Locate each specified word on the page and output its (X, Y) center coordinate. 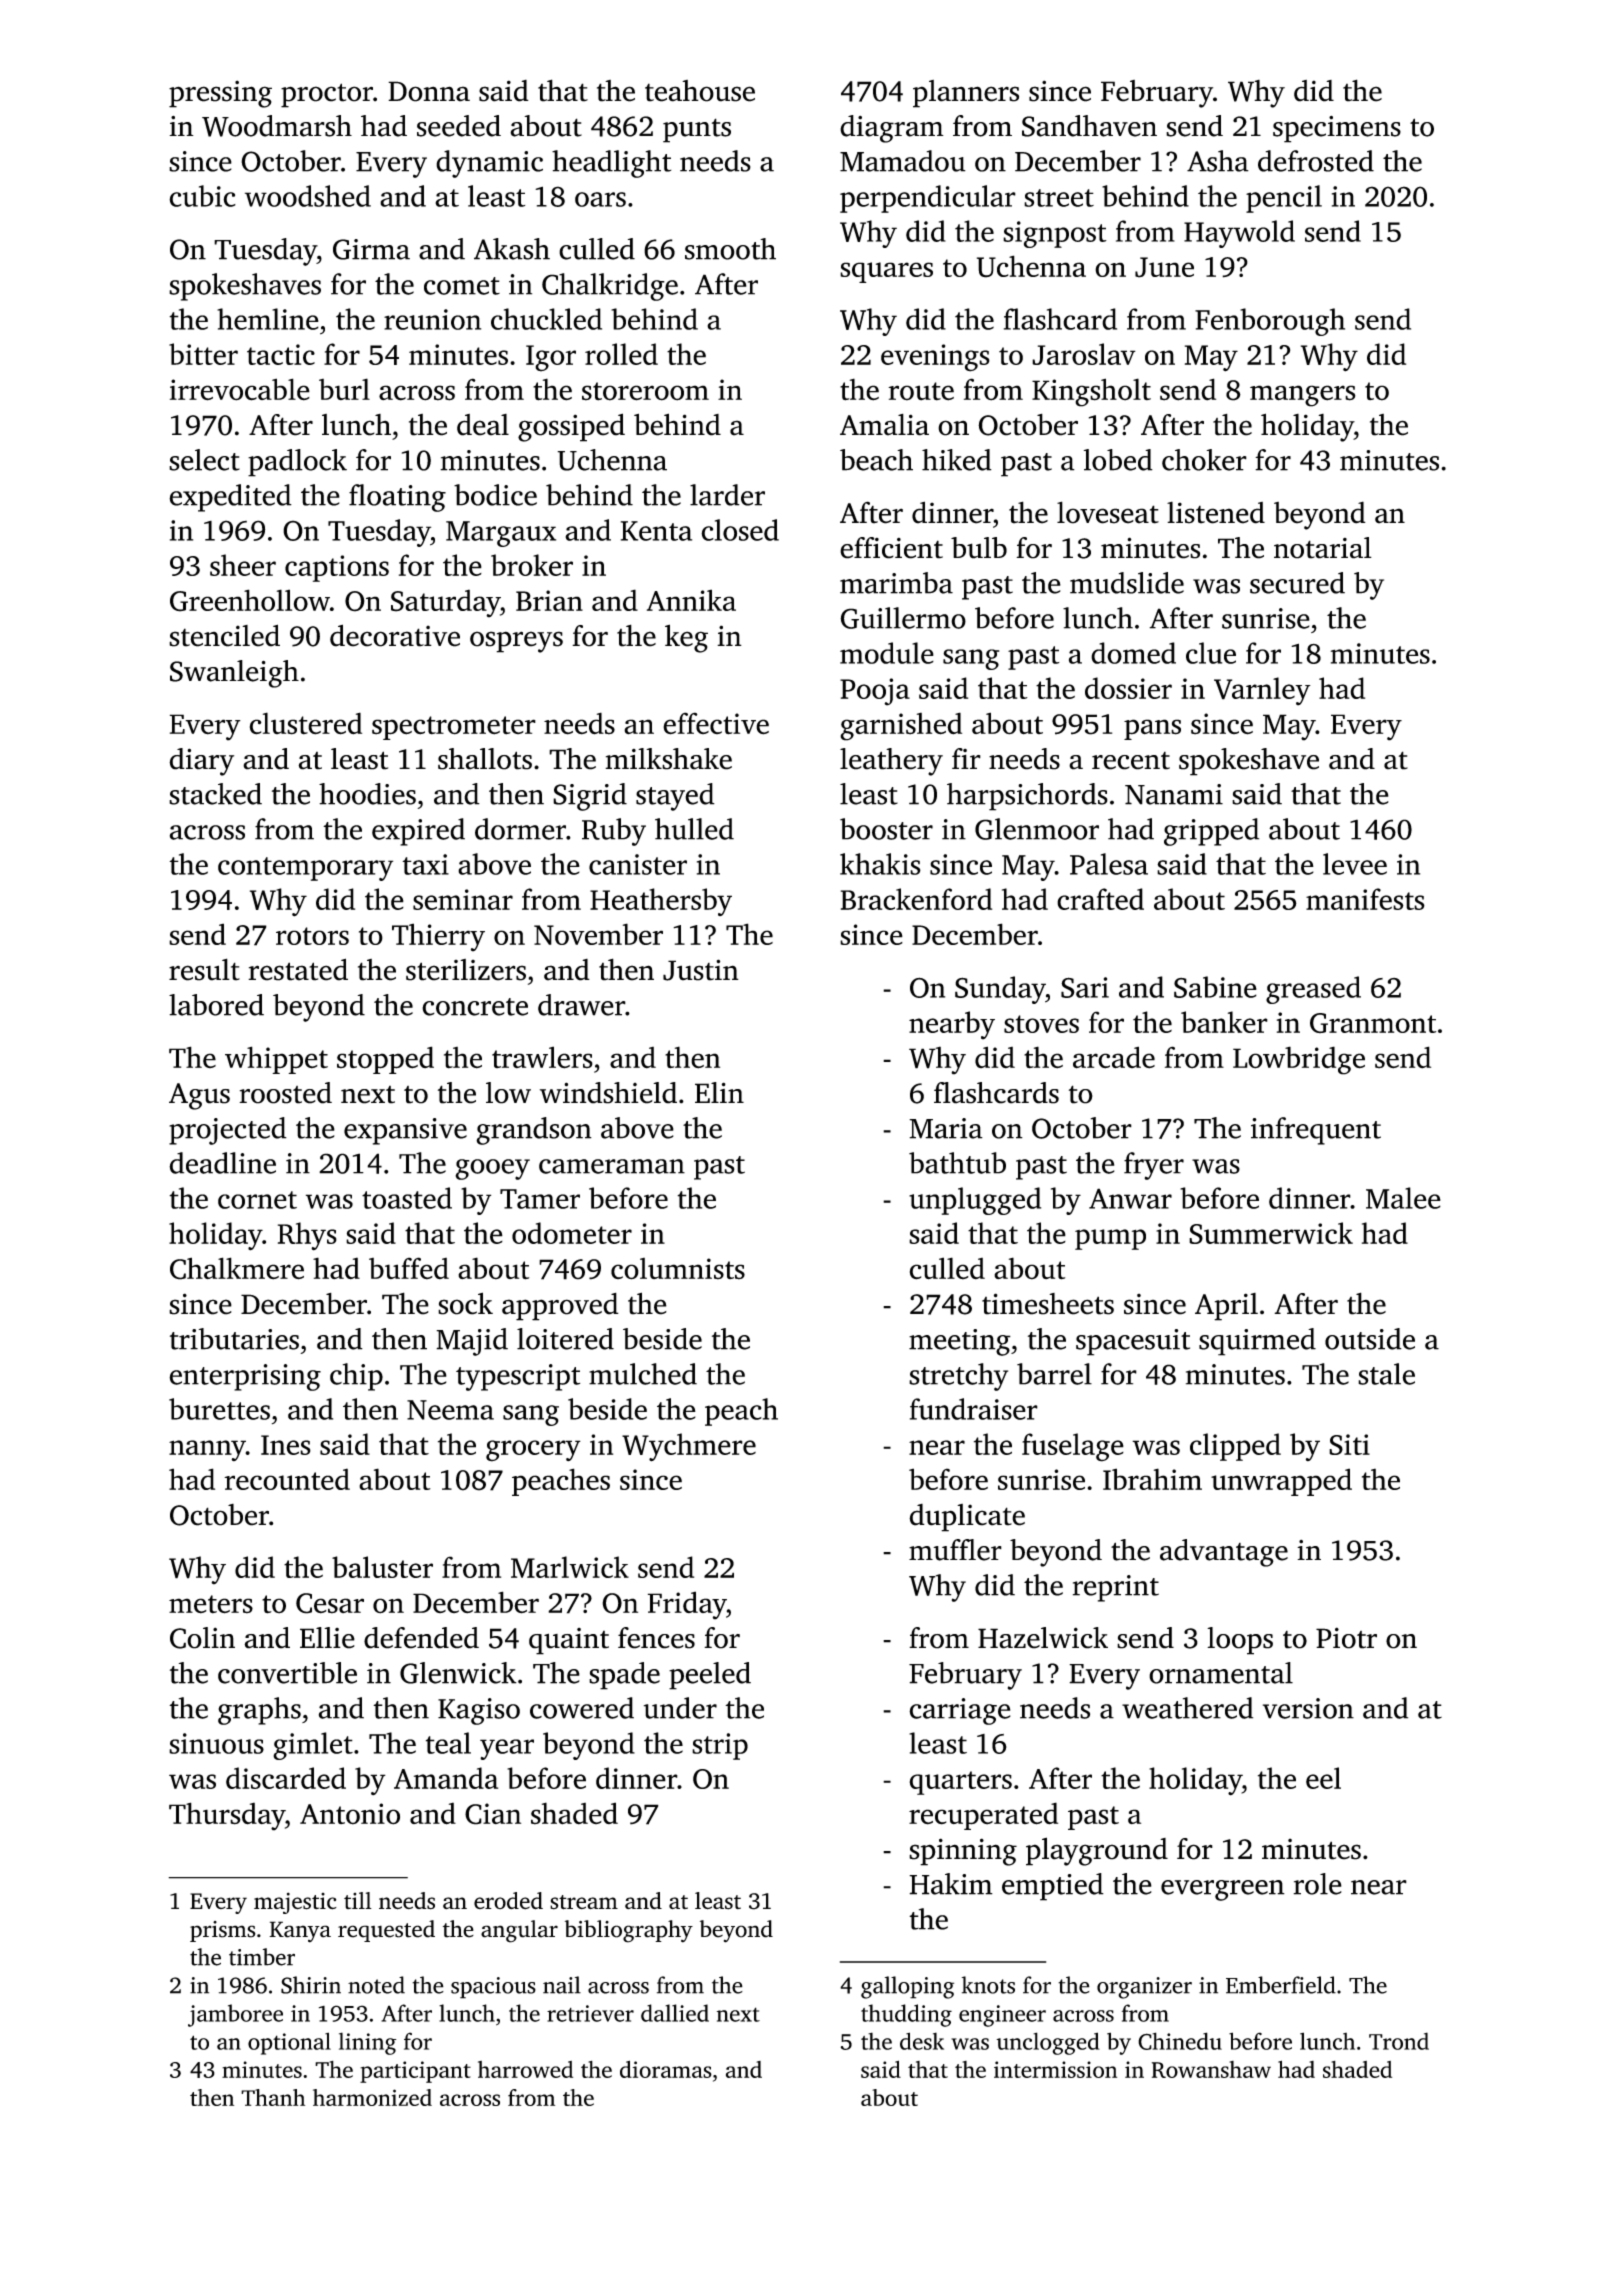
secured (1297, 583)
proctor (327, 95)
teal (448, 1743)
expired (418, 832)
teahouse (700, 91)
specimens (1337, 129)
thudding (906, 2015)
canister (638, 864)
